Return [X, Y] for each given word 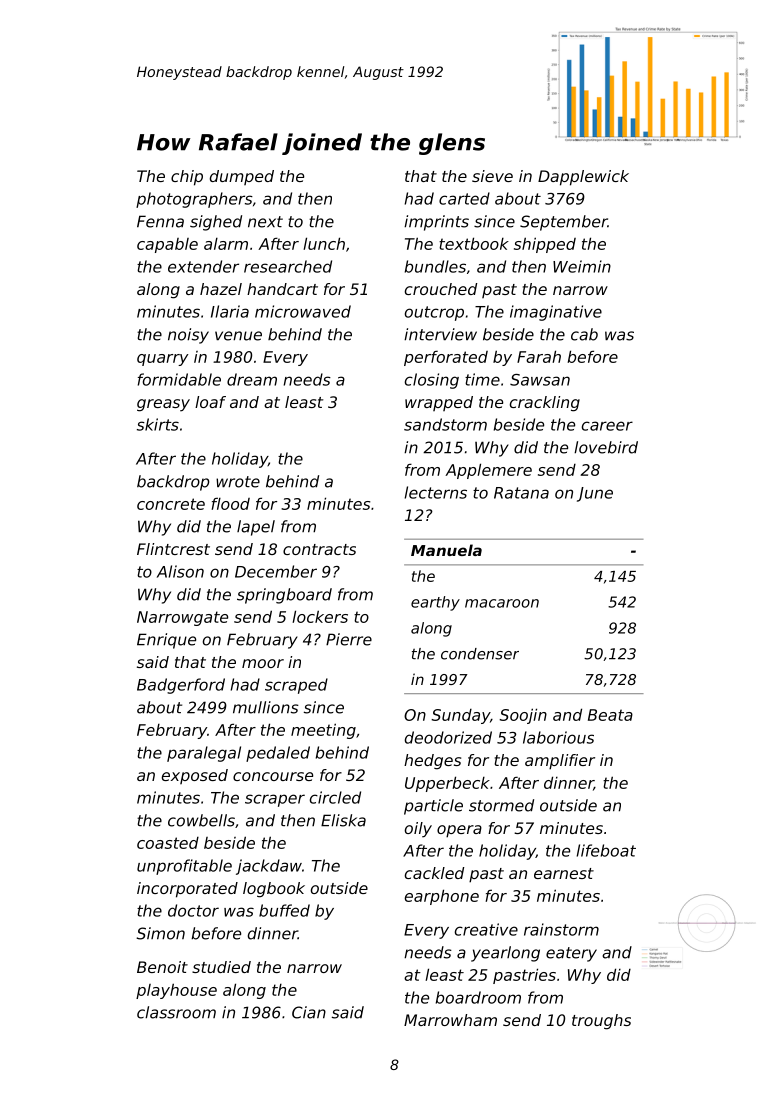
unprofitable [184, 867]
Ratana [521, 493]
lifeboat [606, 850]
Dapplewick [583, 178]
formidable [179, 379]
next [265, 222]
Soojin [523, 716]
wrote [238, 482]
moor [263, 663]
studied [221, 967]
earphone [441, 897]
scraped [296, 686]
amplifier [560, 762]
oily [418, 830]
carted [464, 198]
